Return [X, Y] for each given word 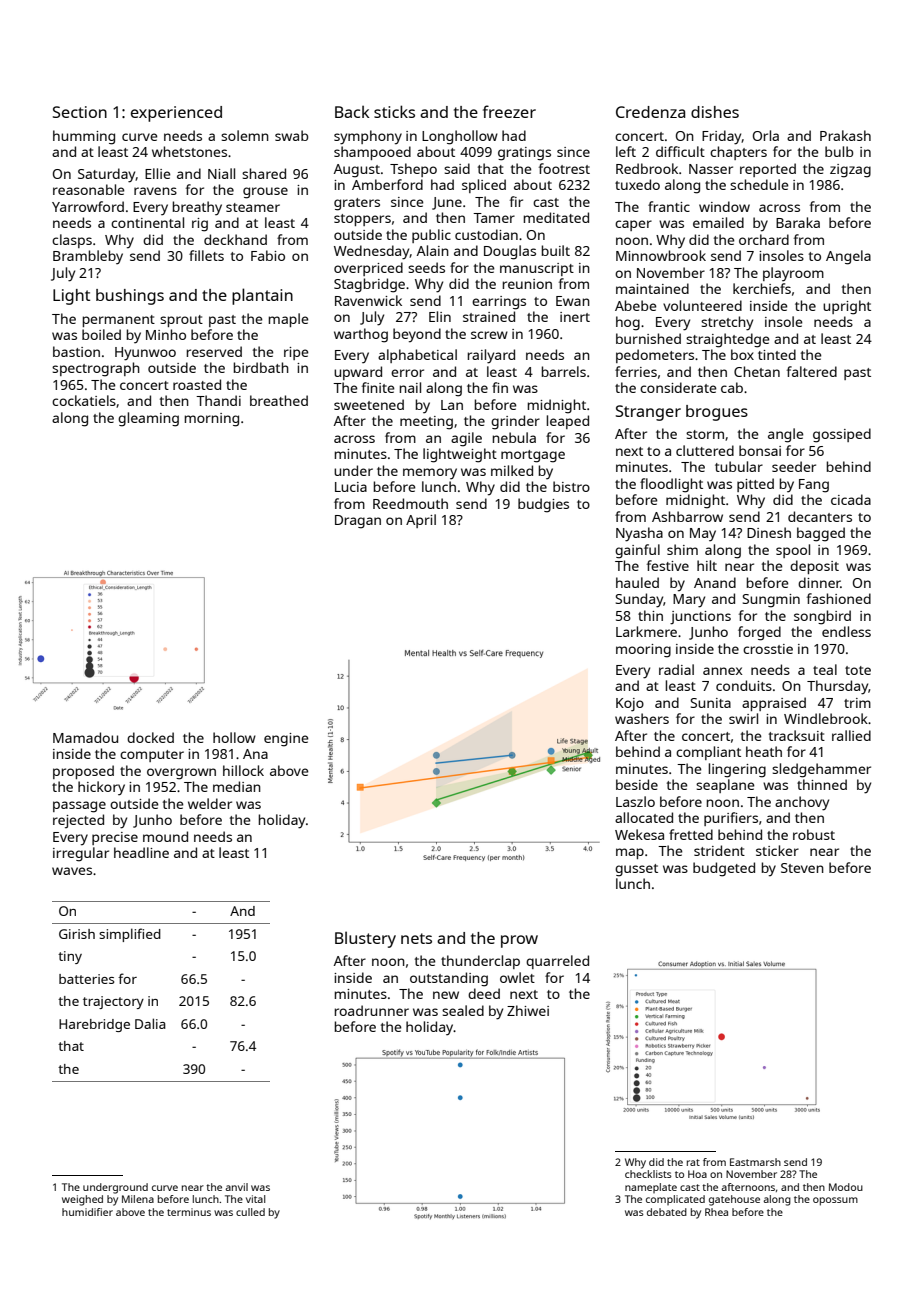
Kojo [630, 705]
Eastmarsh [755, 1162]
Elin [440, 316]
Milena [138, 1199]
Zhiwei [528, 1010]
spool [793, 551]
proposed [83, 772]
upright [847, 307]
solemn [245, 135]
